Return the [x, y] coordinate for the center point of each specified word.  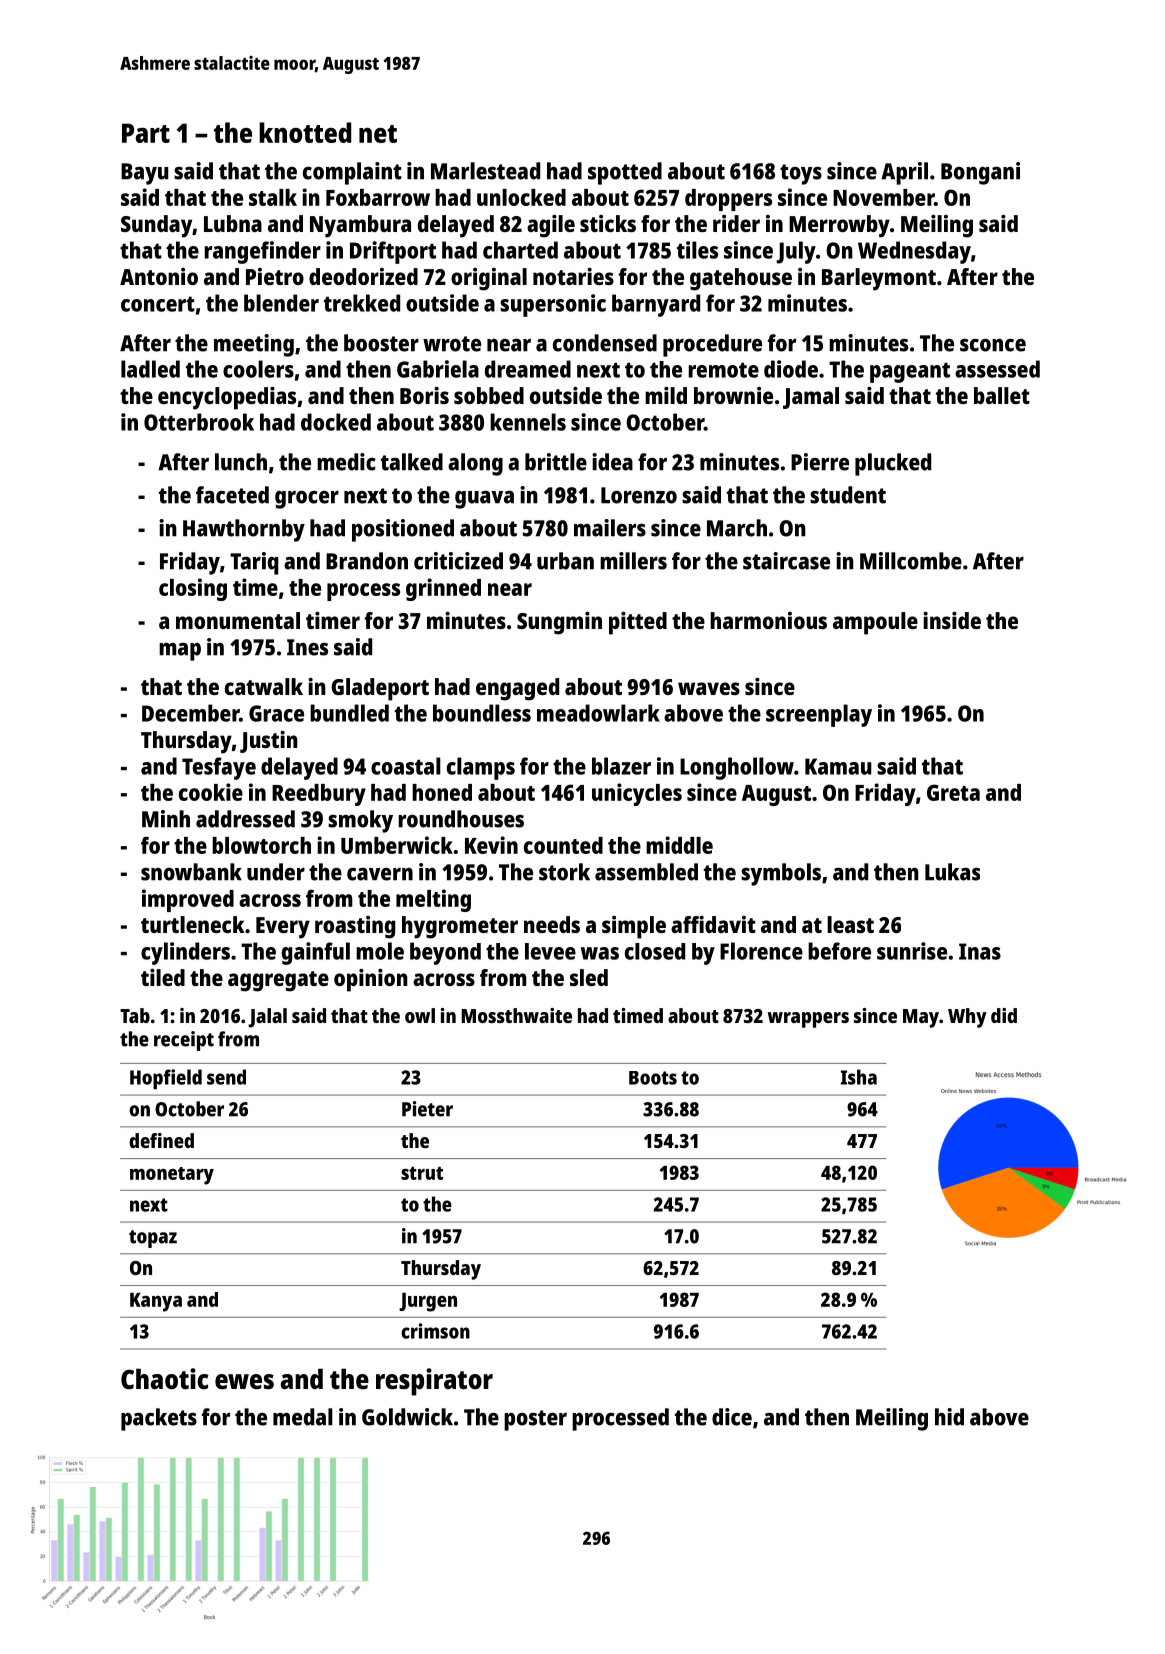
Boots [653, 1078]
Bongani [980, 173]
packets [159, 1419]
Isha [859, 1077]
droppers [728, 200]
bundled [349, 713]
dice [732, 1417]
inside [952, 620]
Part [146, 133]
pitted [638, 623]
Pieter [427, 1109]
